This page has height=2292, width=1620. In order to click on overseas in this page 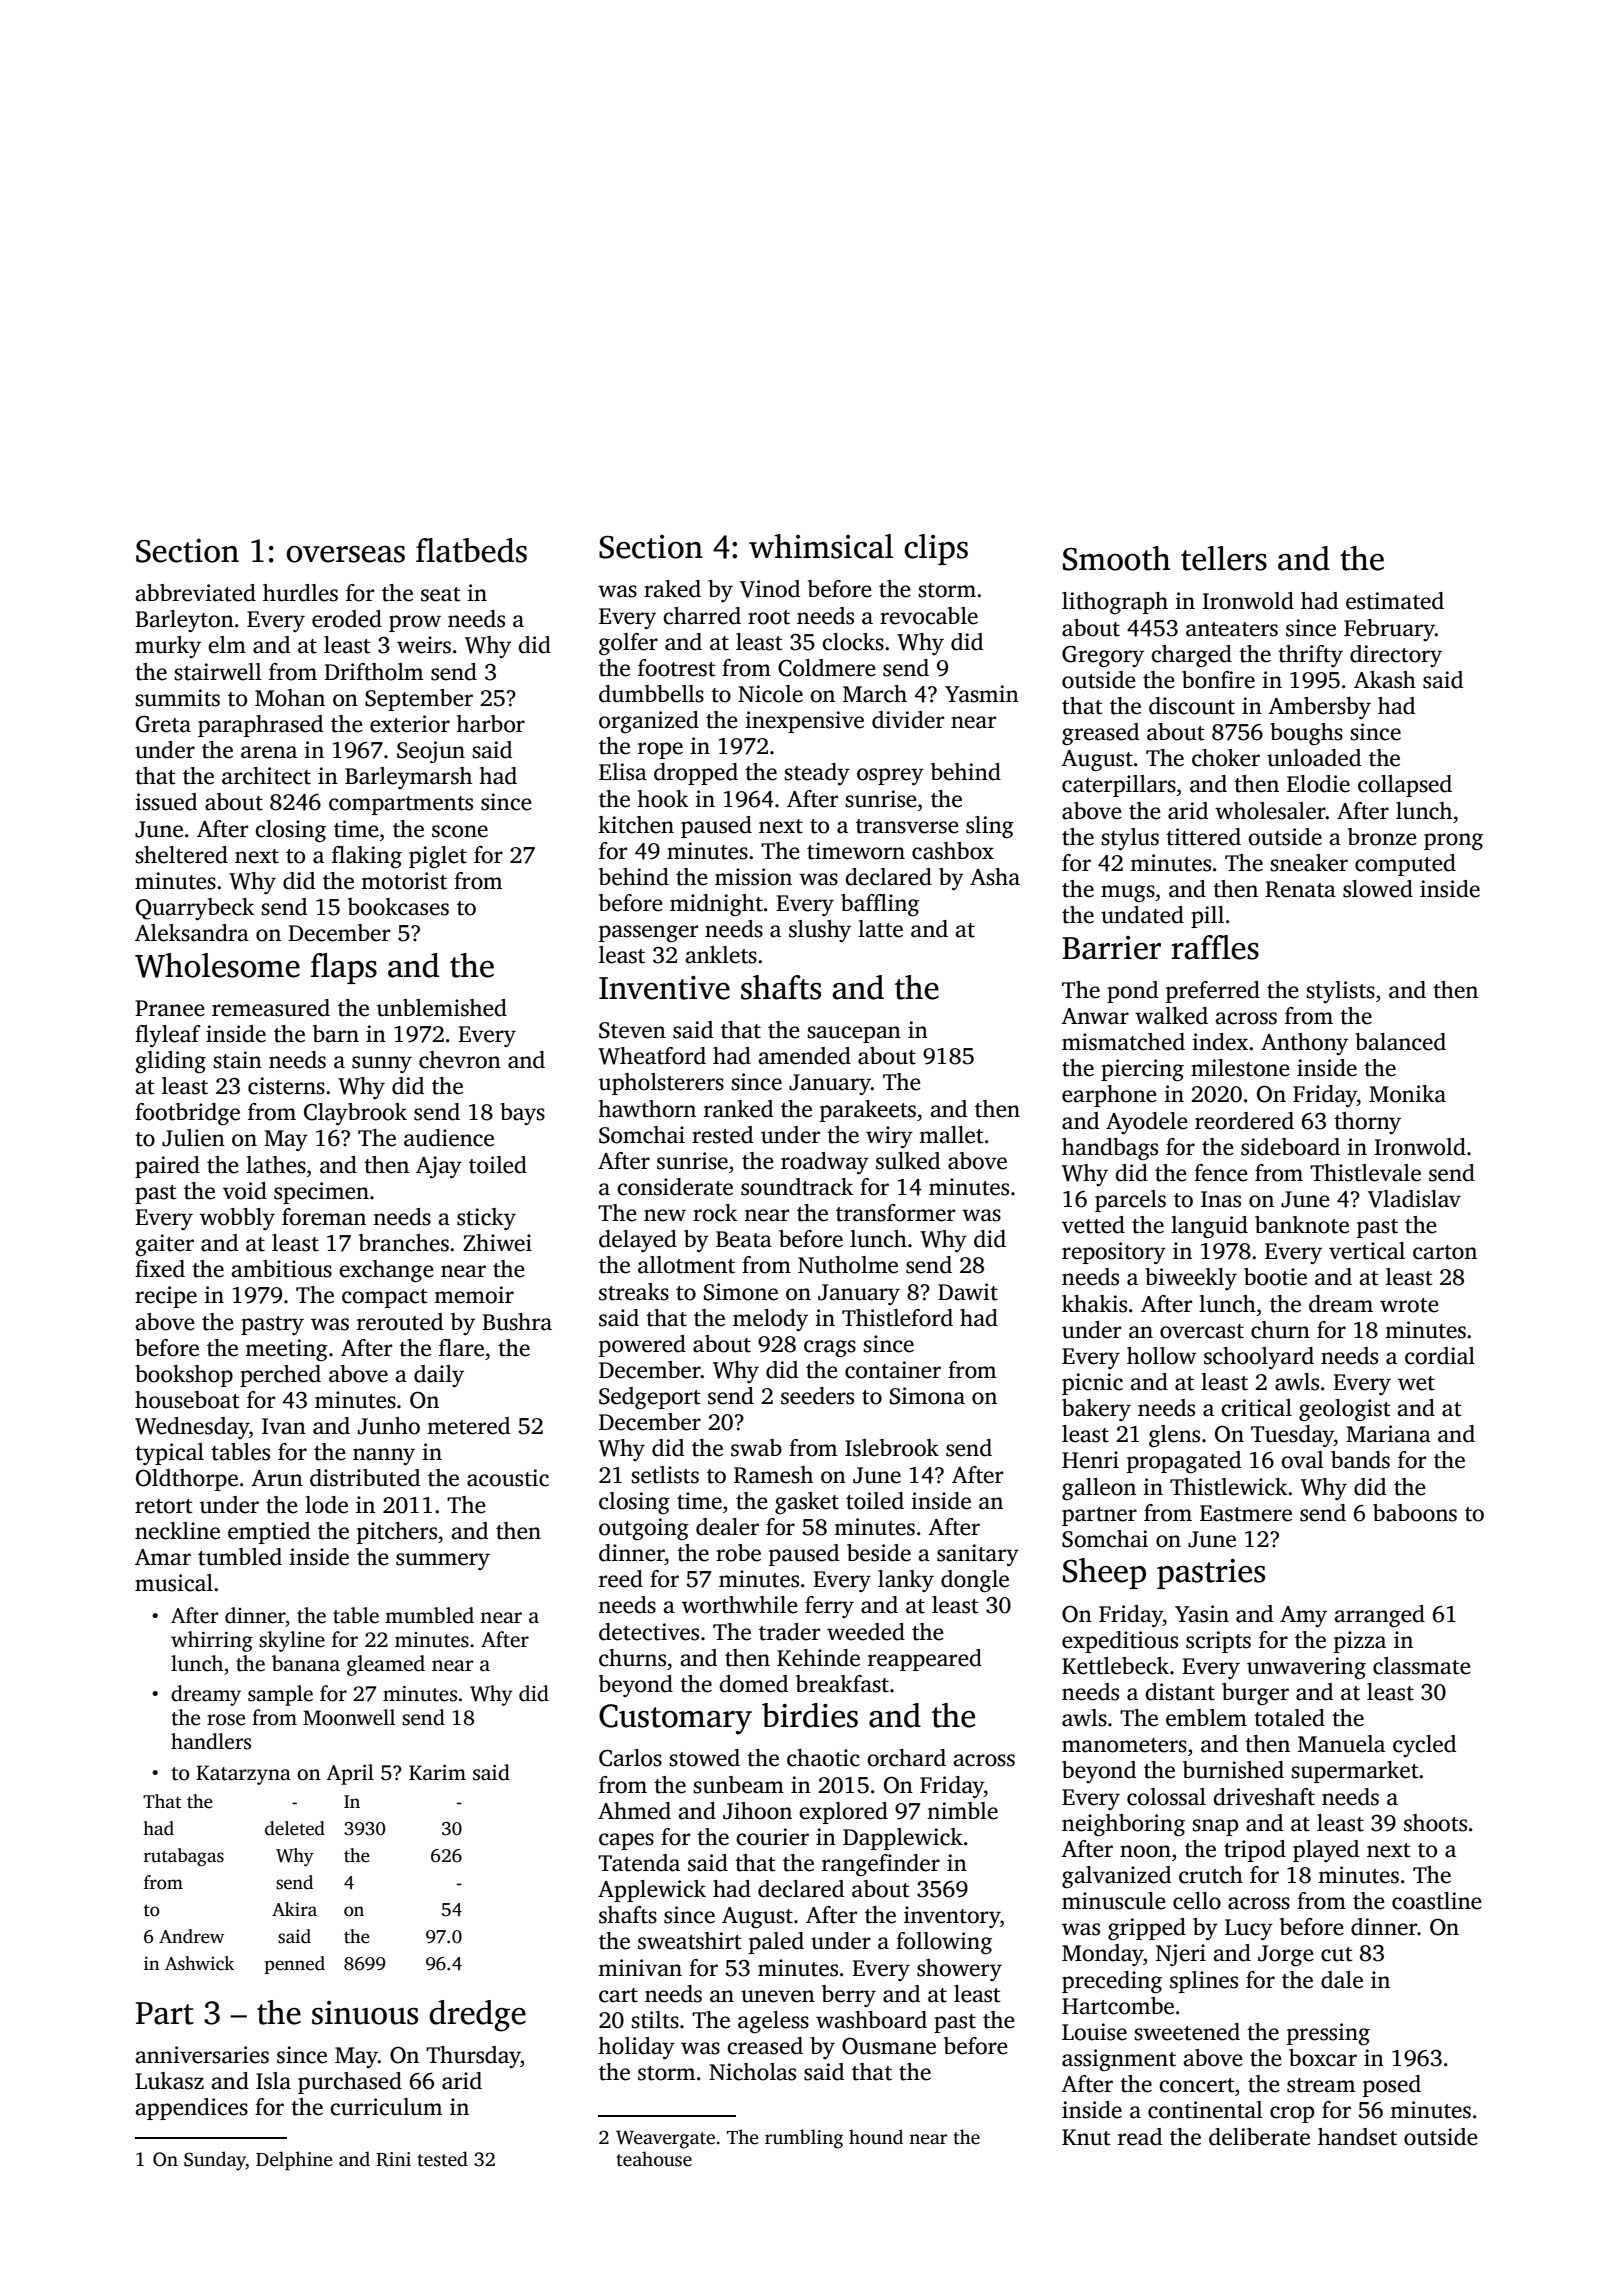, I will do `click(345, 554)`.
